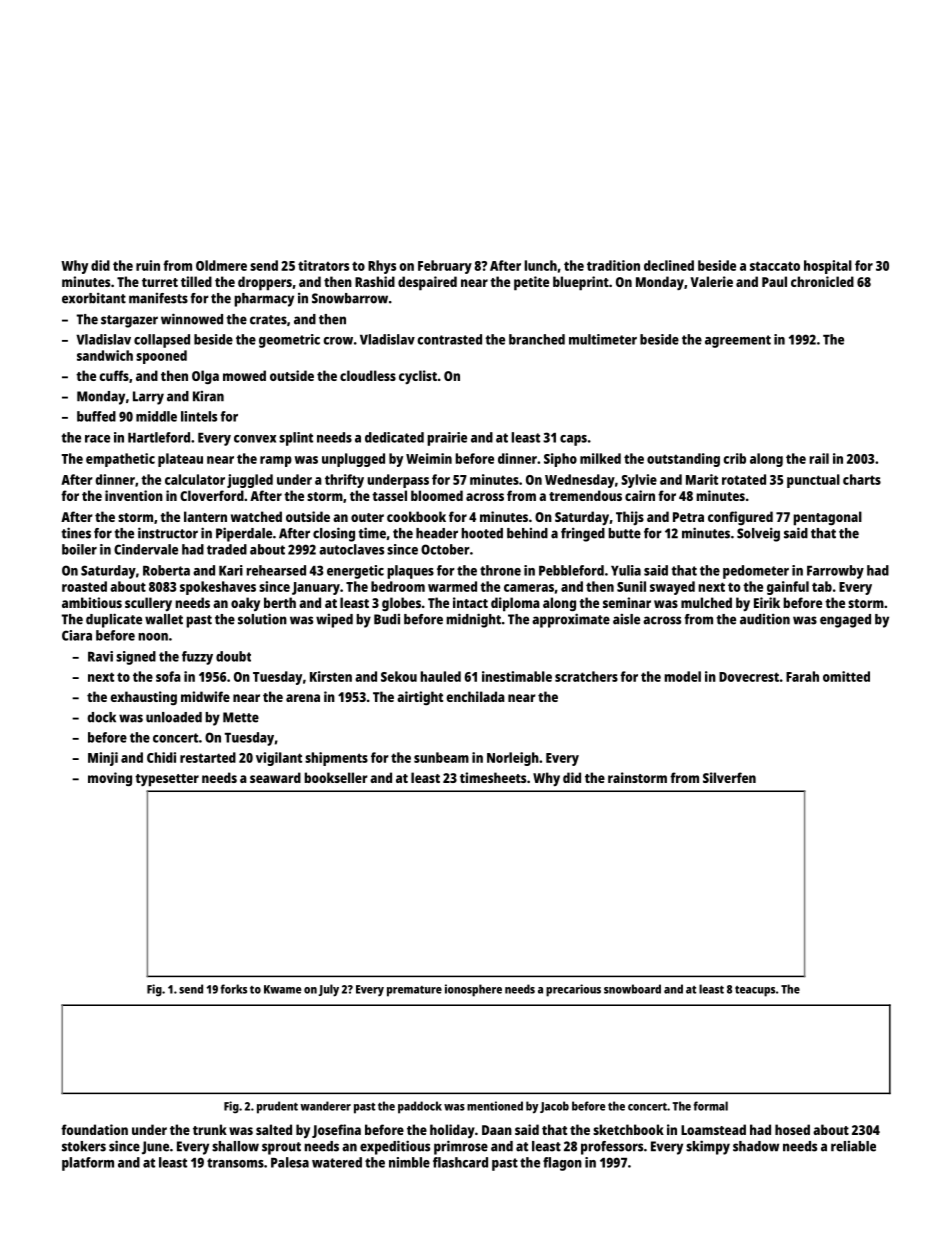  I want to click on Petra, so click(688, 517).
